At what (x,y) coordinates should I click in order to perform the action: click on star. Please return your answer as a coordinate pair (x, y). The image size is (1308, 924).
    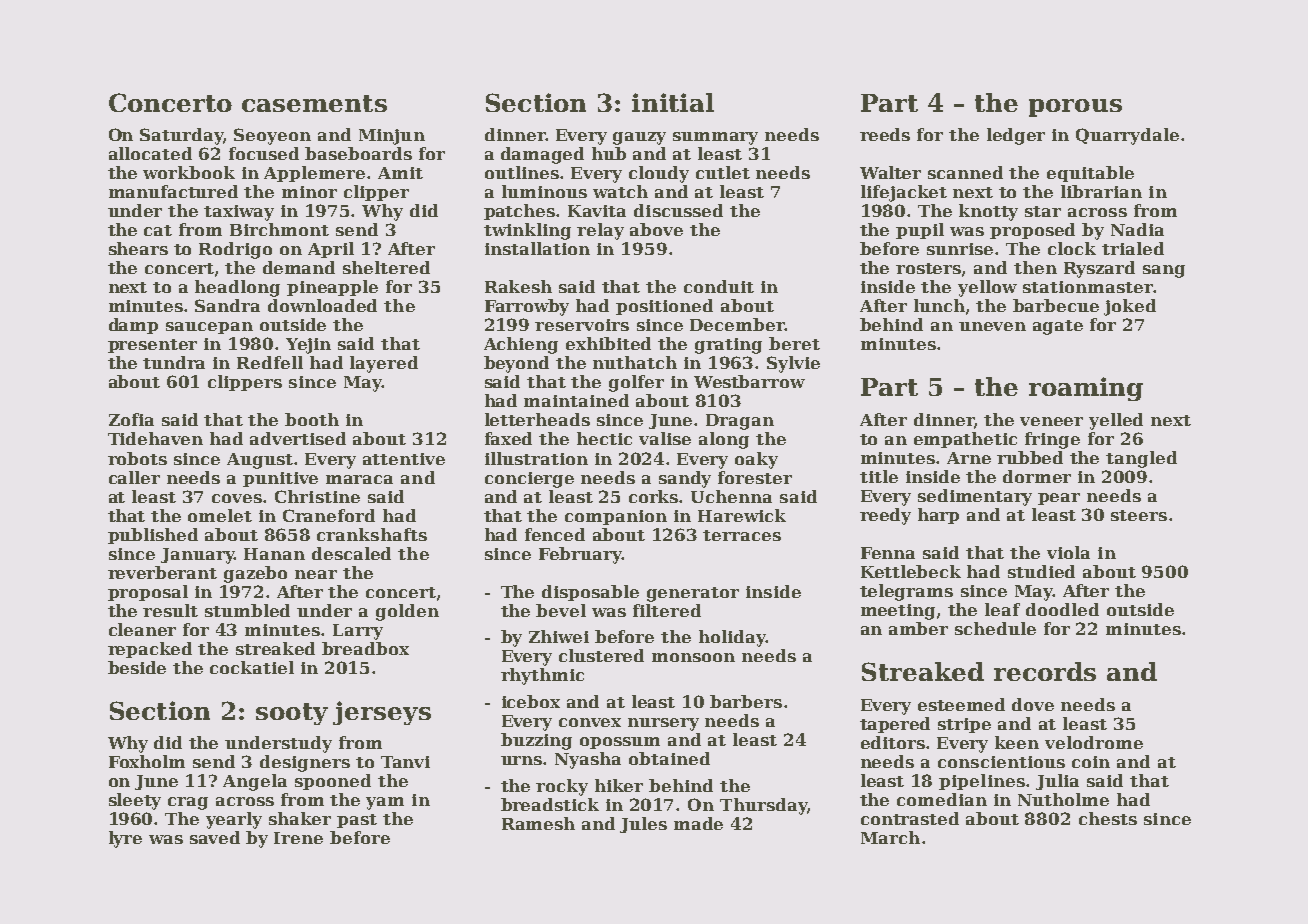
    Looking at the image, I should click on (1043, 211).
